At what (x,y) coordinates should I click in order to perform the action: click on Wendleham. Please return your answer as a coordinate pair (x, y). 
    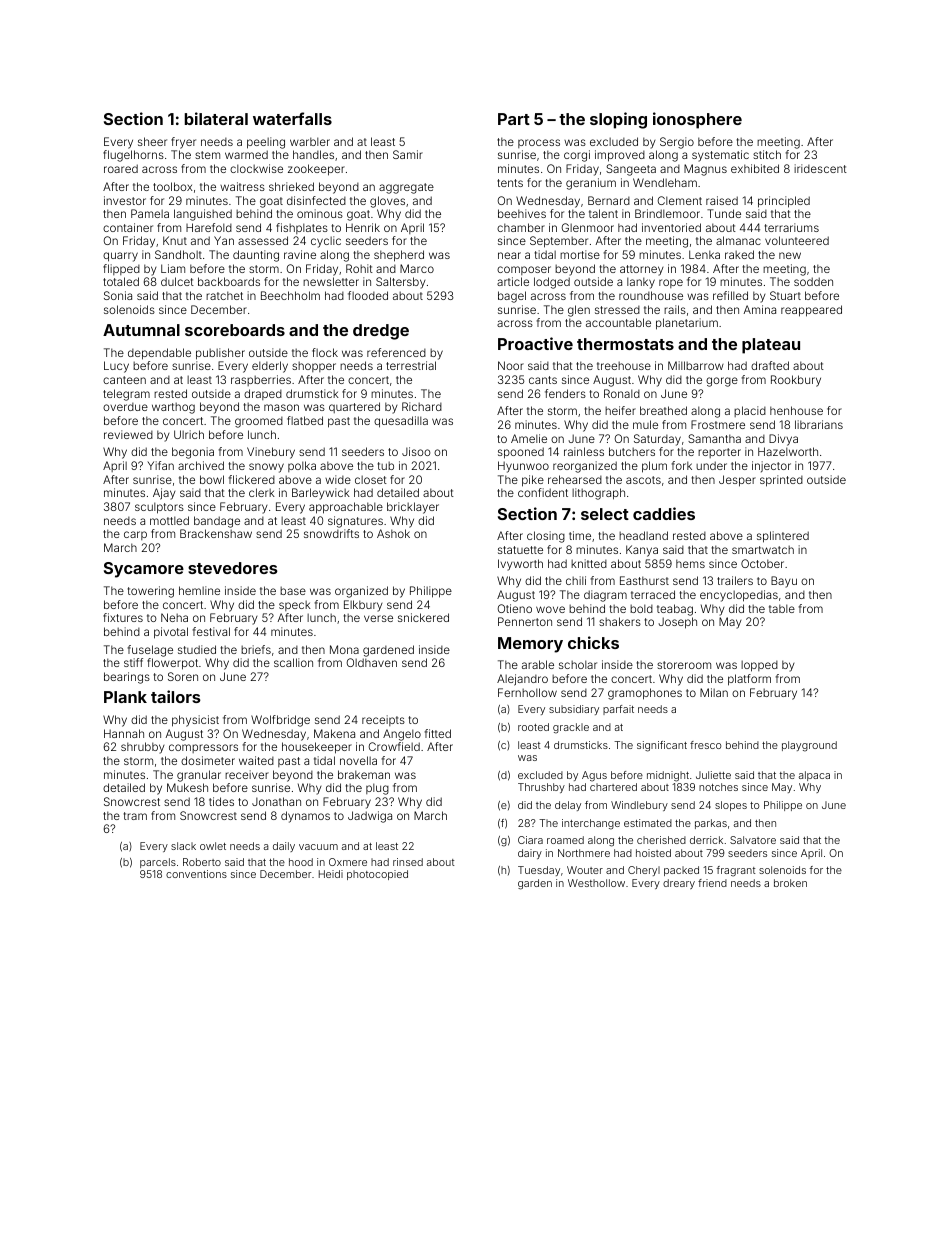
    Looking at the image, I should click on (665, 182).
